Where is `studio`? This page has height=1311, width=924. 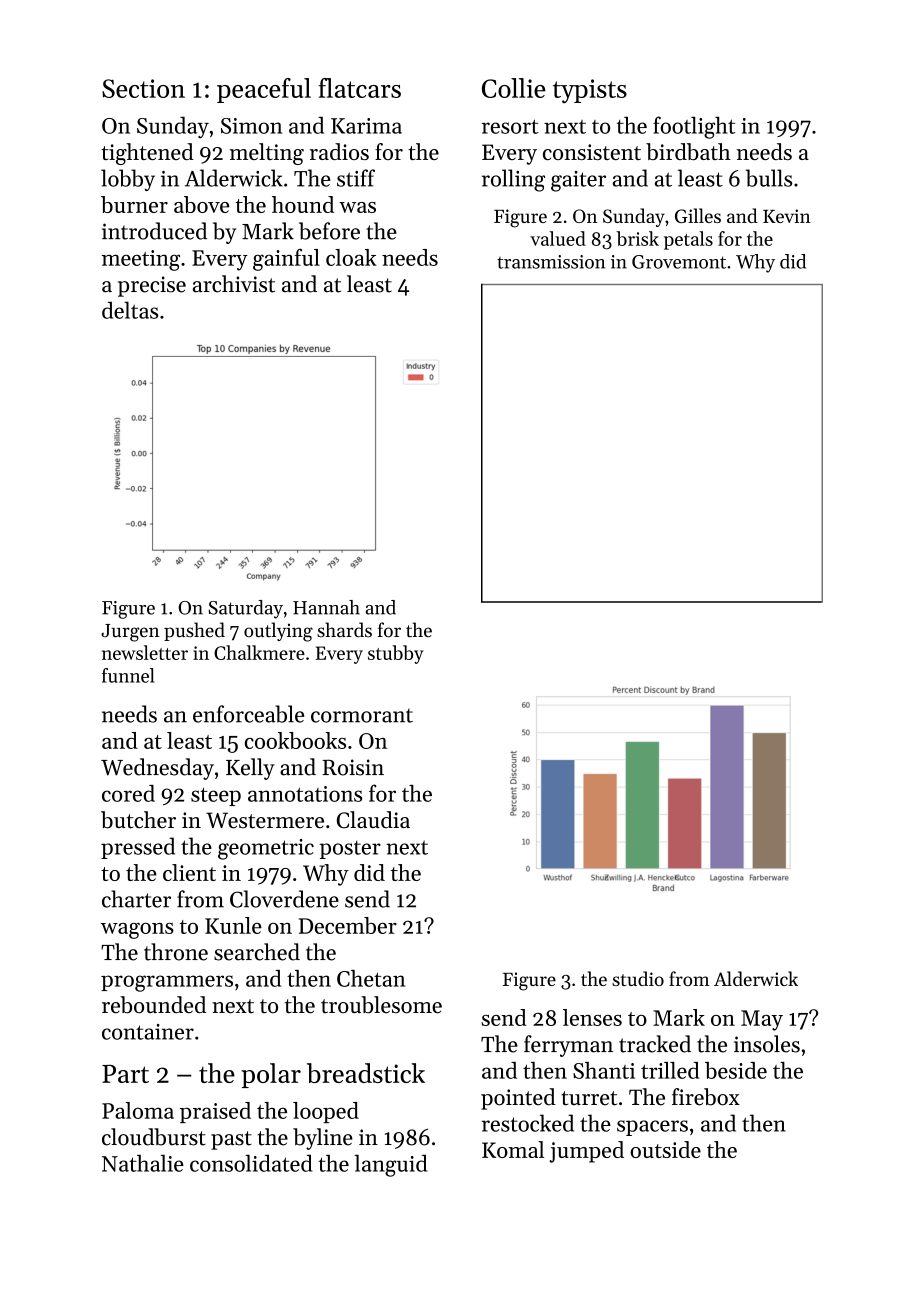
studio is located at coordinates (638, 978).
